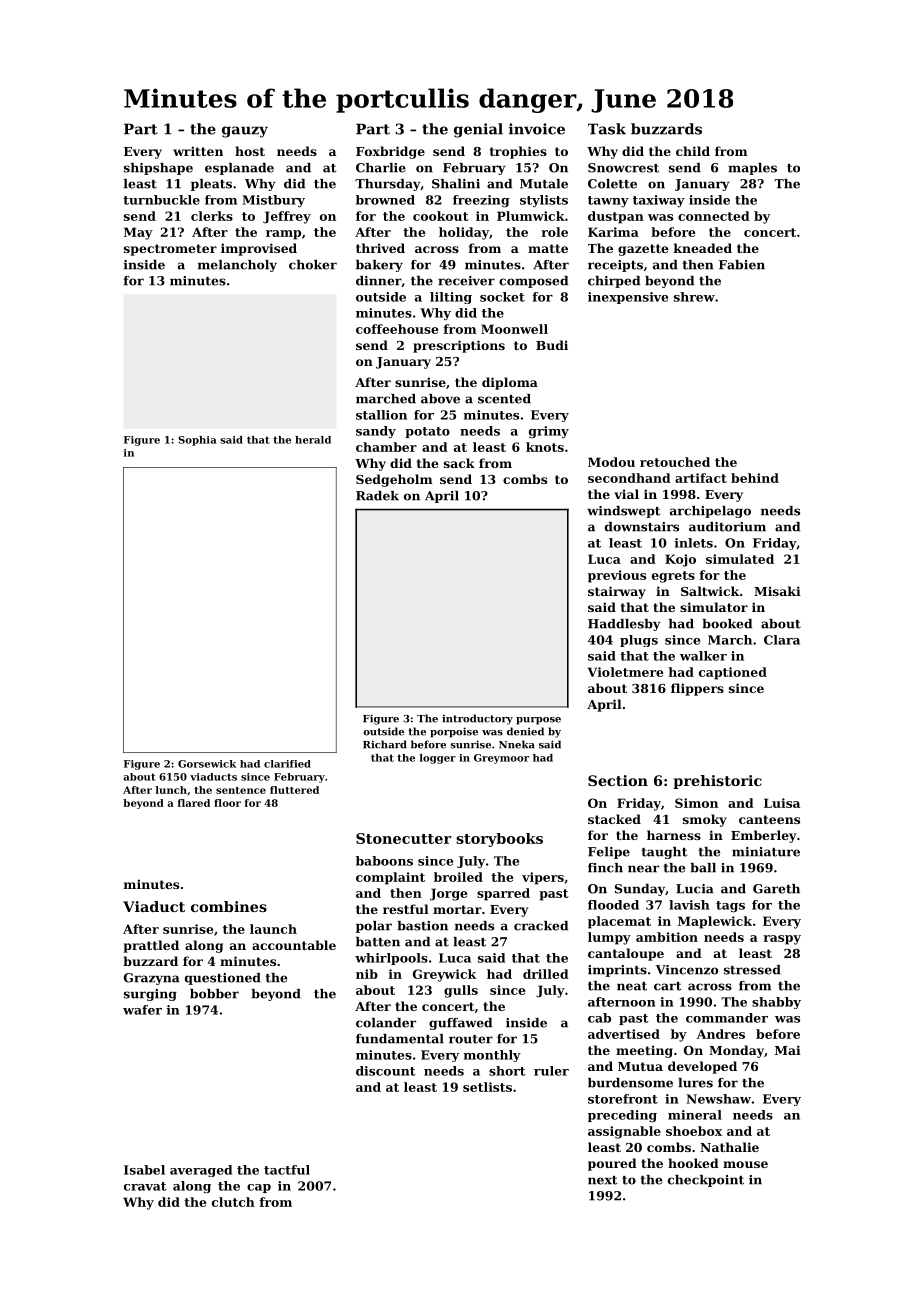 The width and height of the image is (924, 1308). Describe the element at coordinates (742, 265) in the image. I see `Fabien` at that location.
